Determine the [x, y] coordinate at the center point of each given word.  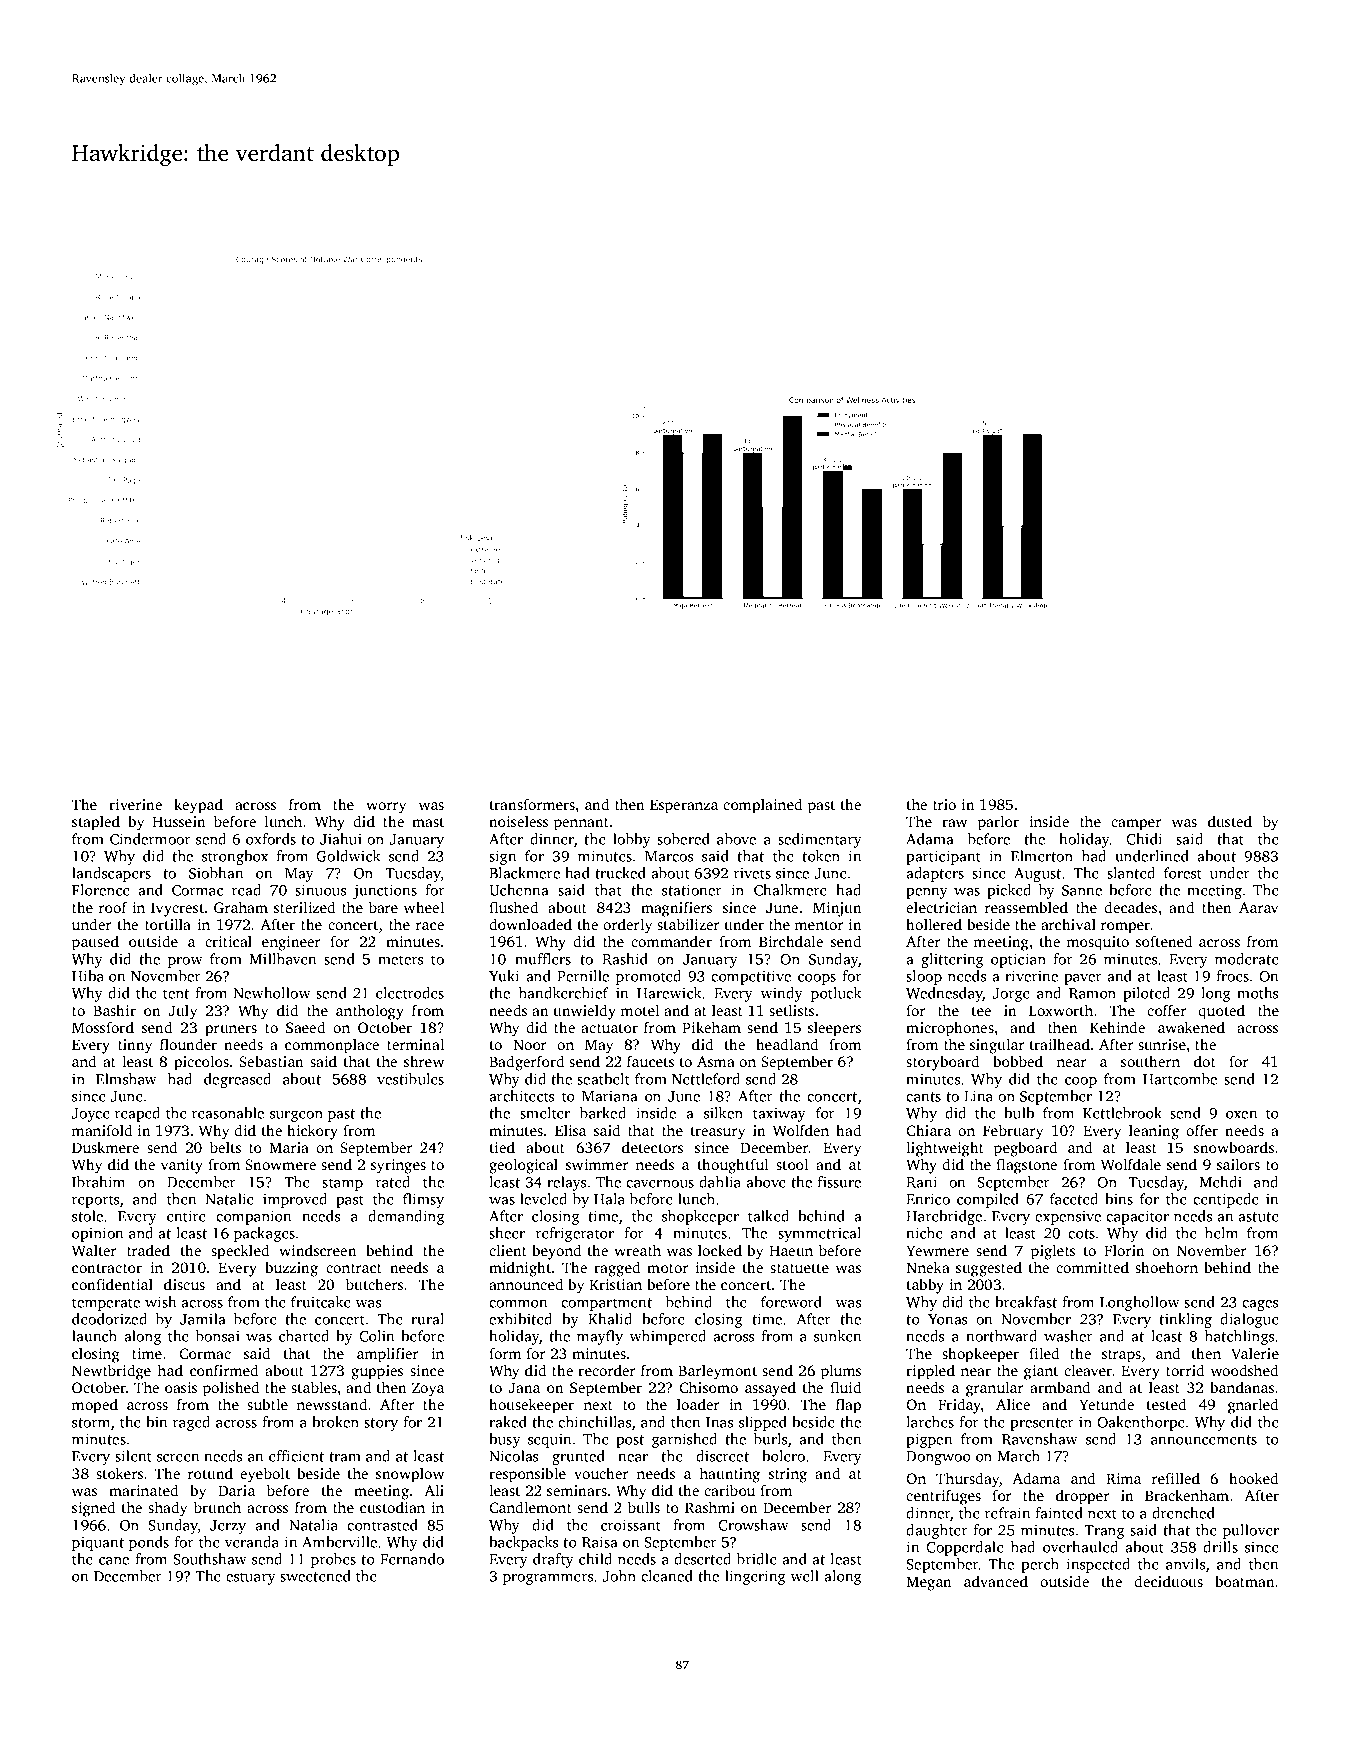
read [246, 890]
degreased [237, 1080]
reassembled [1026, 907]
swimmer [597, 1164]
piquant [98, 1543]
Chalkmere [790, 890]
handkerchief [564, 993]
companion [253, 1217]
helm [1221, 1233]
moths [1257, 993]
